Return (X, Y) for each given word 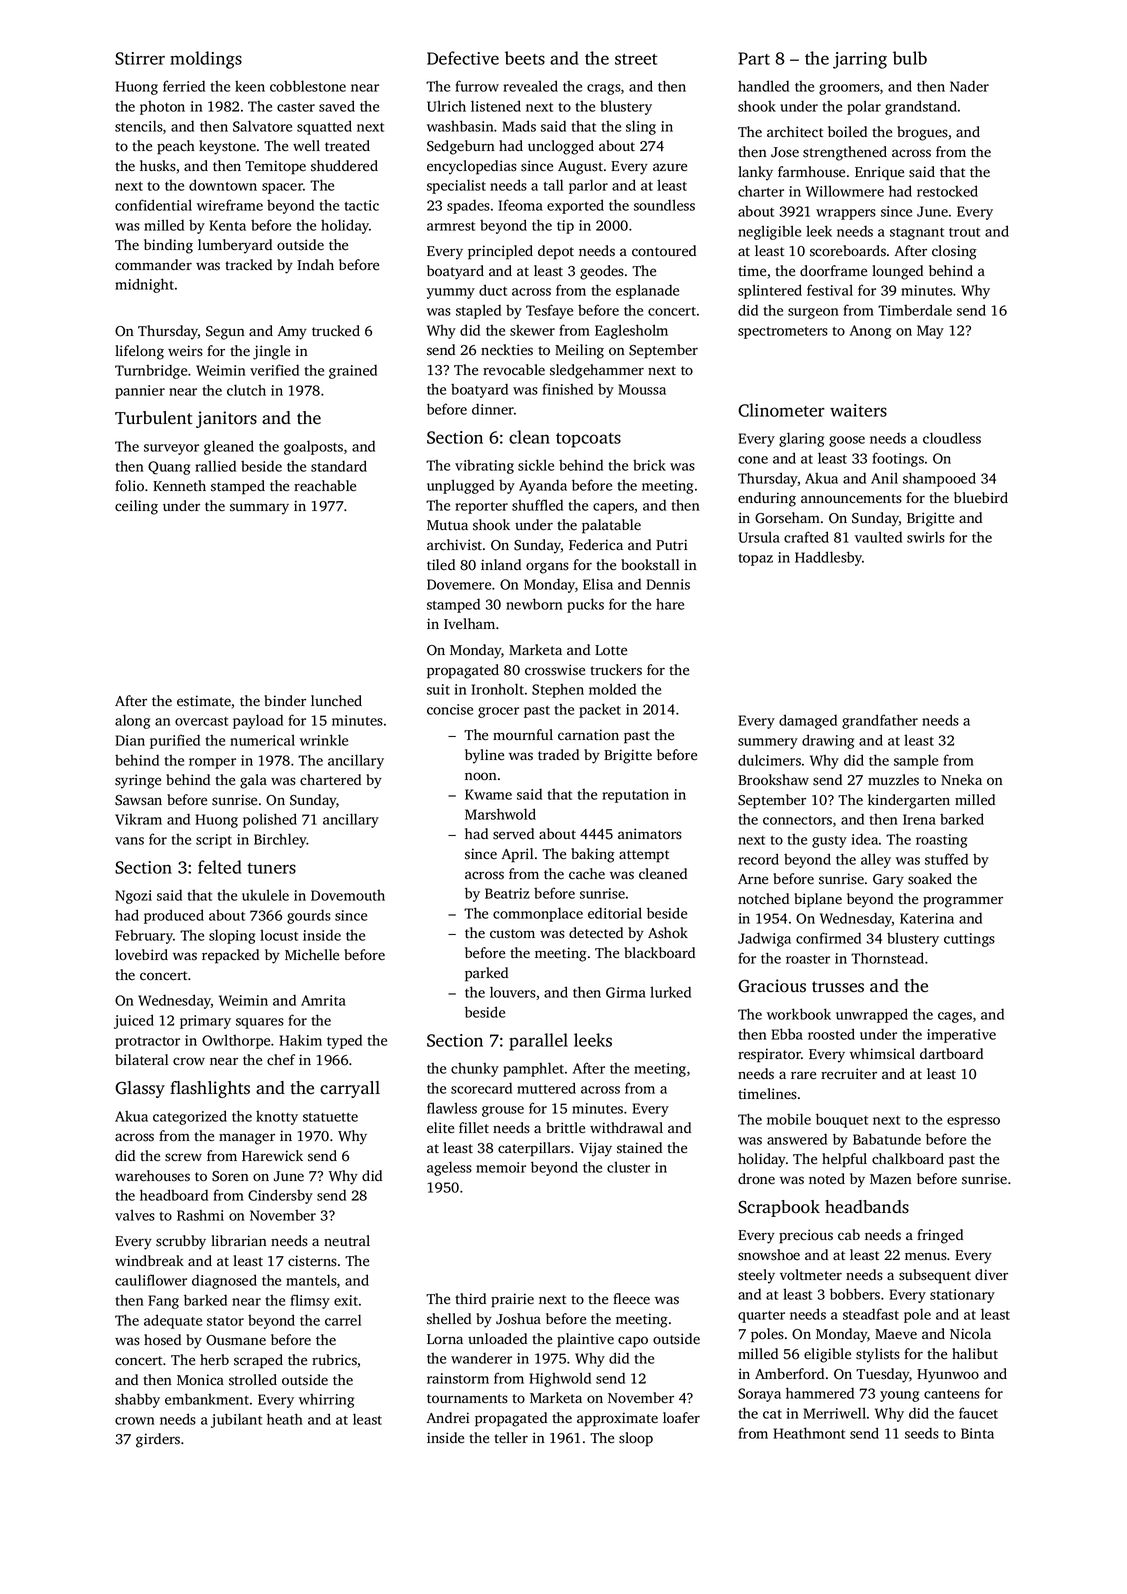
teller (511, 1437)
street (636, 59)
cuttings (969, 940)
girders (158, 1440)
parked (486, 974)
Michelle (312, 954)
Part (754, 58)
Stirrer (140, 58)
